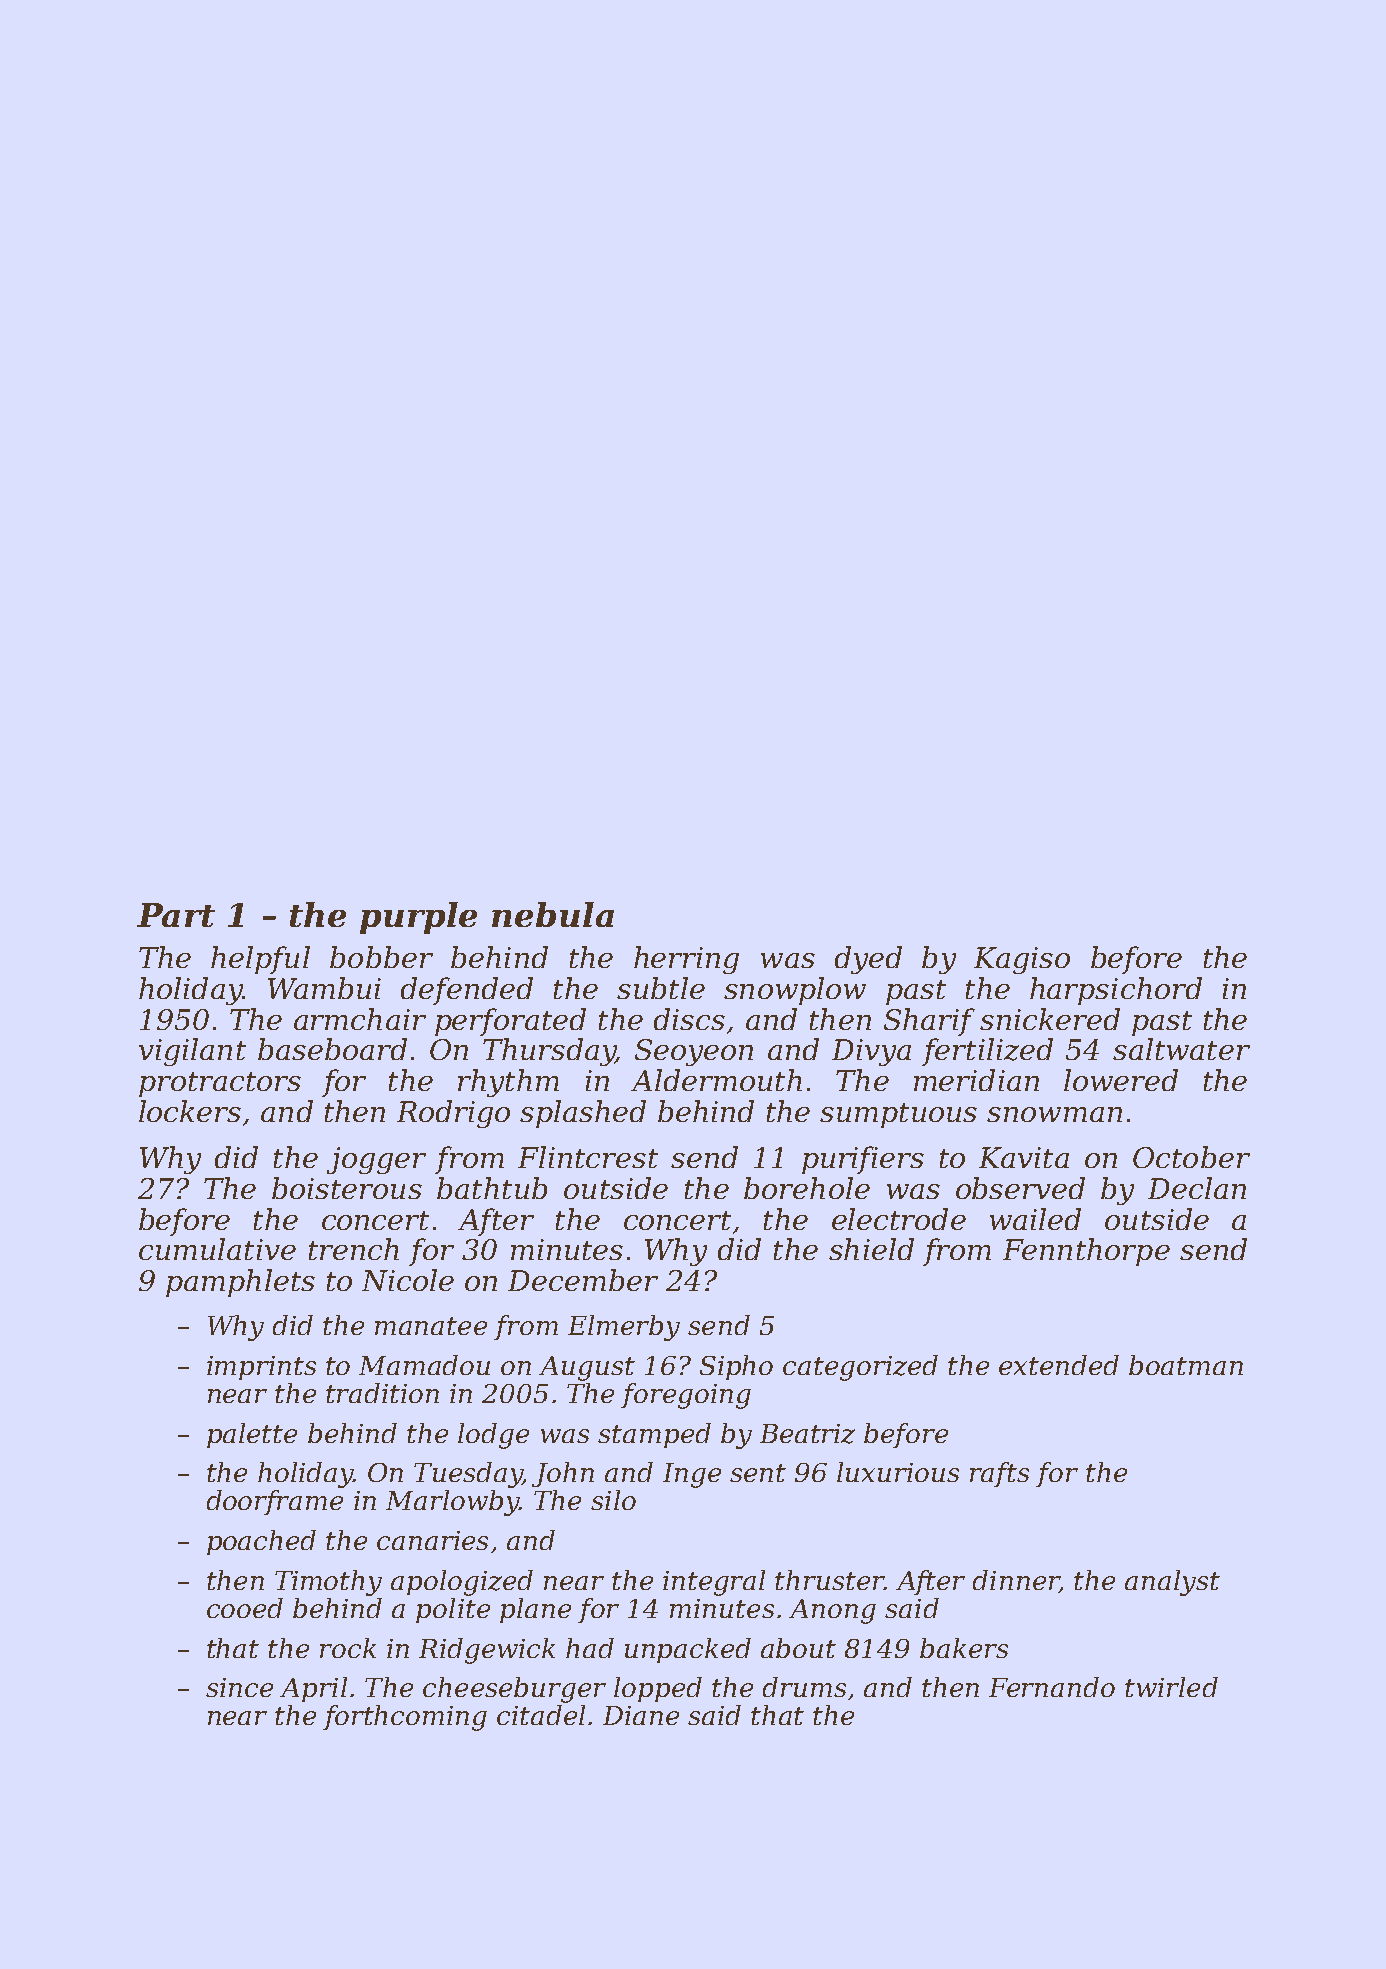 This screenshot has height=1969, width=1386. Describe the element at coordinates (1181, 1049) in the screenshot. I see `saltwater` at that location.
